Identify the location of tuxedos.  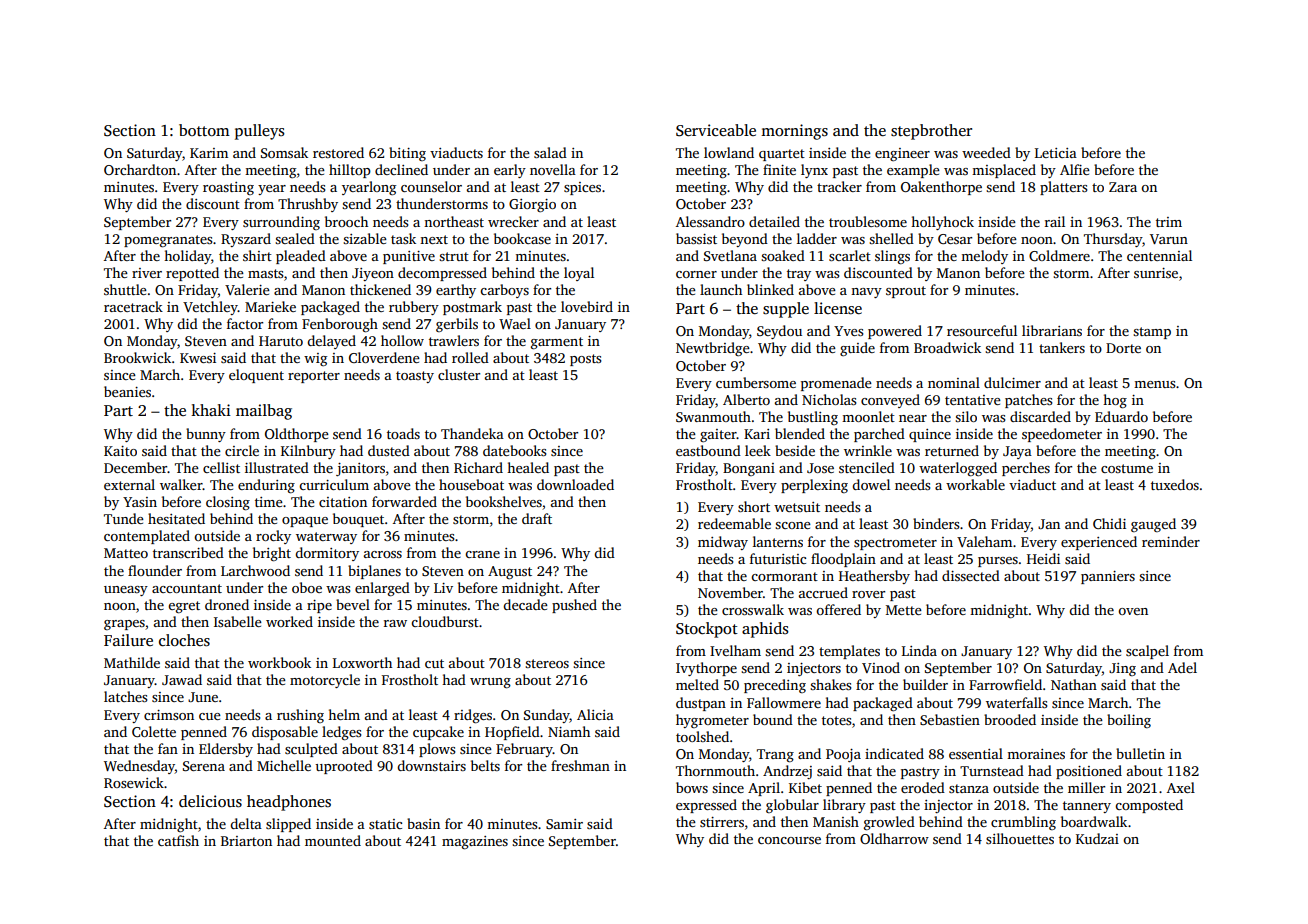
(1175, 484).
